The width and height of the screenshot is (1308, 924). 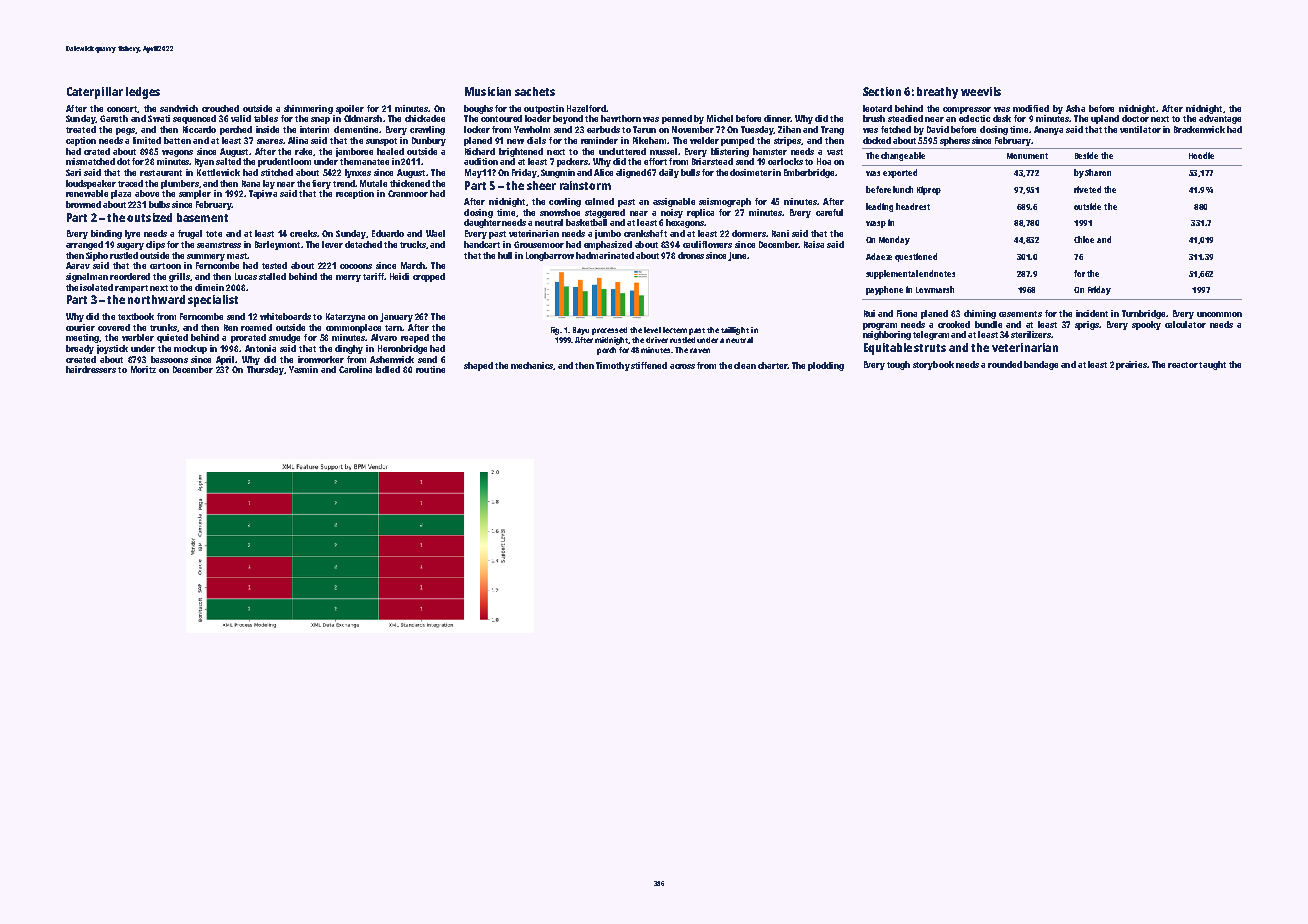 I want to click on porch, so click(x=606, y=351).
